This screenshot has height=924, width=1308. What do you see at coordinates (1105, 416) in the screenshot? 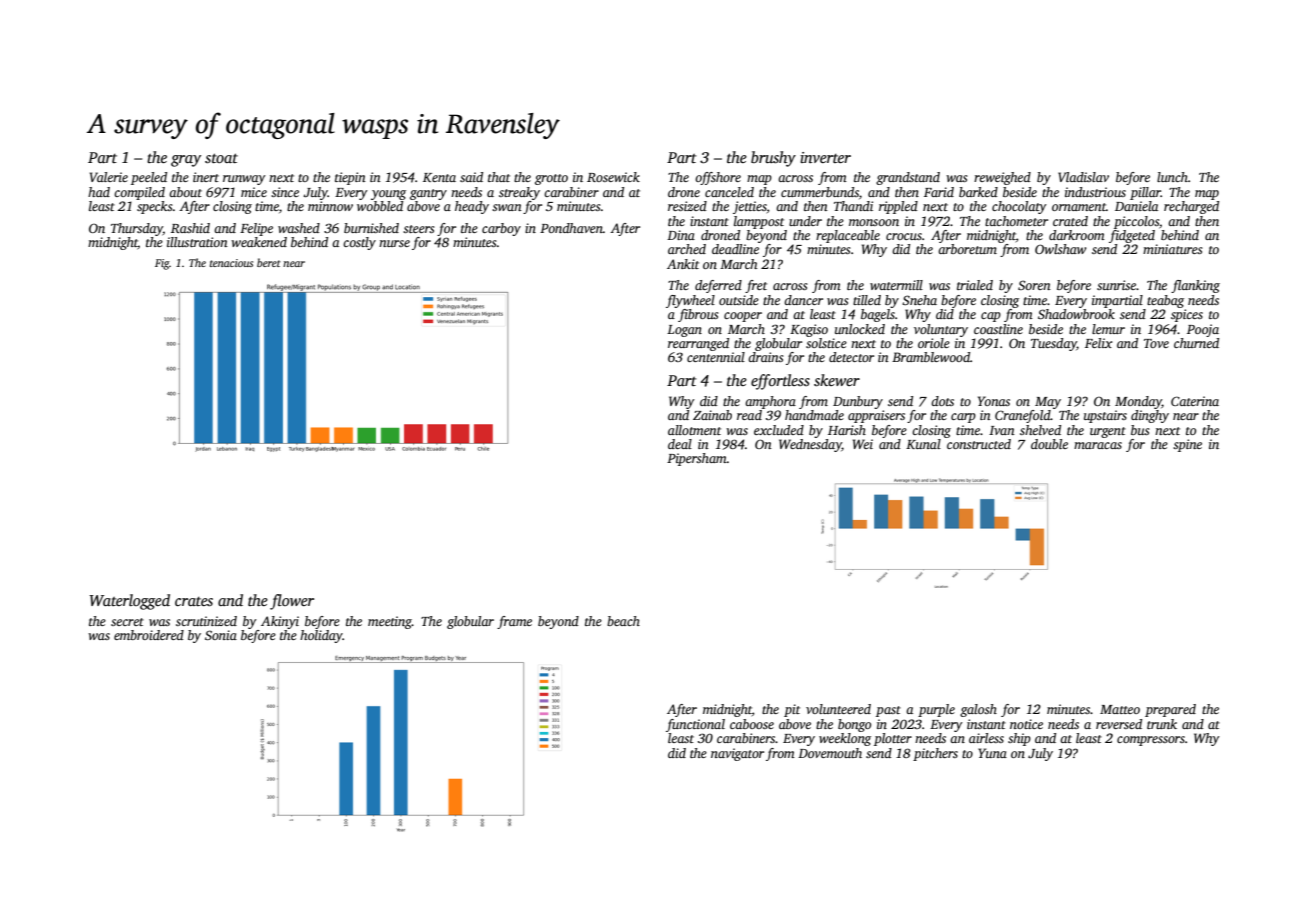
I see `upstairs` at bounding box center [1105, 416].
